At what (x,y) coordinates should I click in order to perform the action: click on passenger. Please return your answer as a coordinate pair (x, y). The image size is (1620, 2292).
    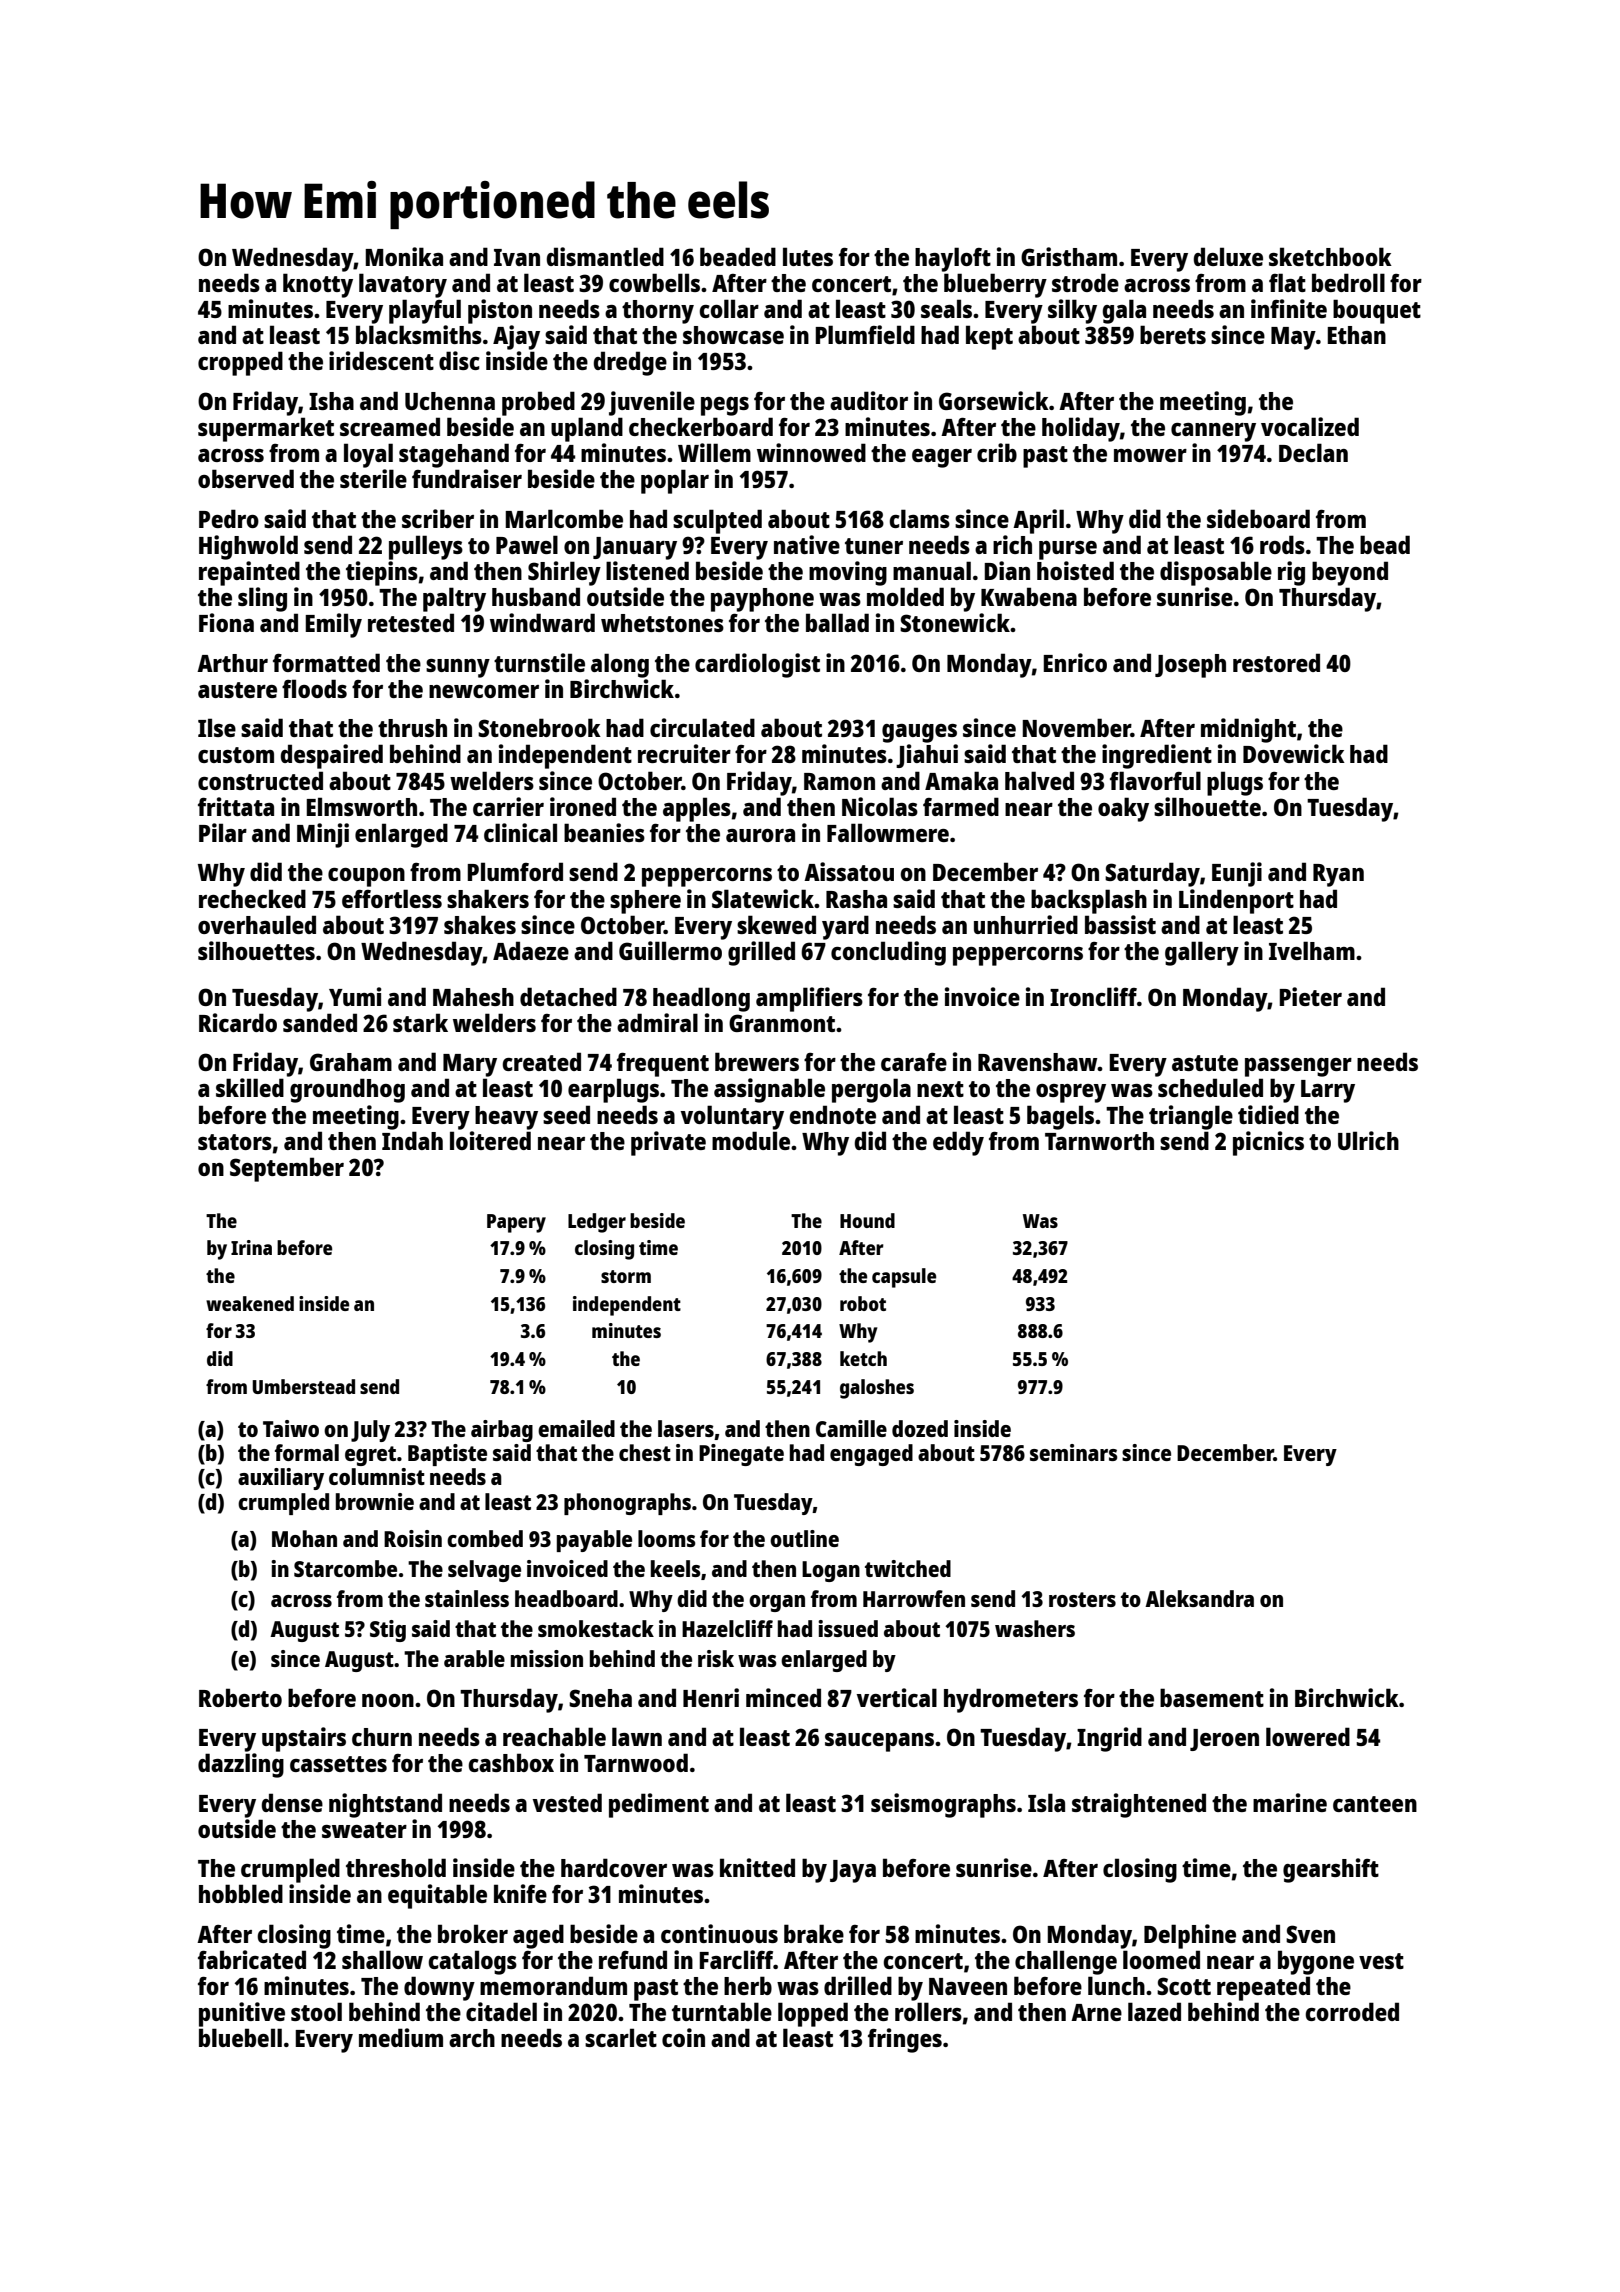
    Looking at the image, I should click on (1298, 1067).
